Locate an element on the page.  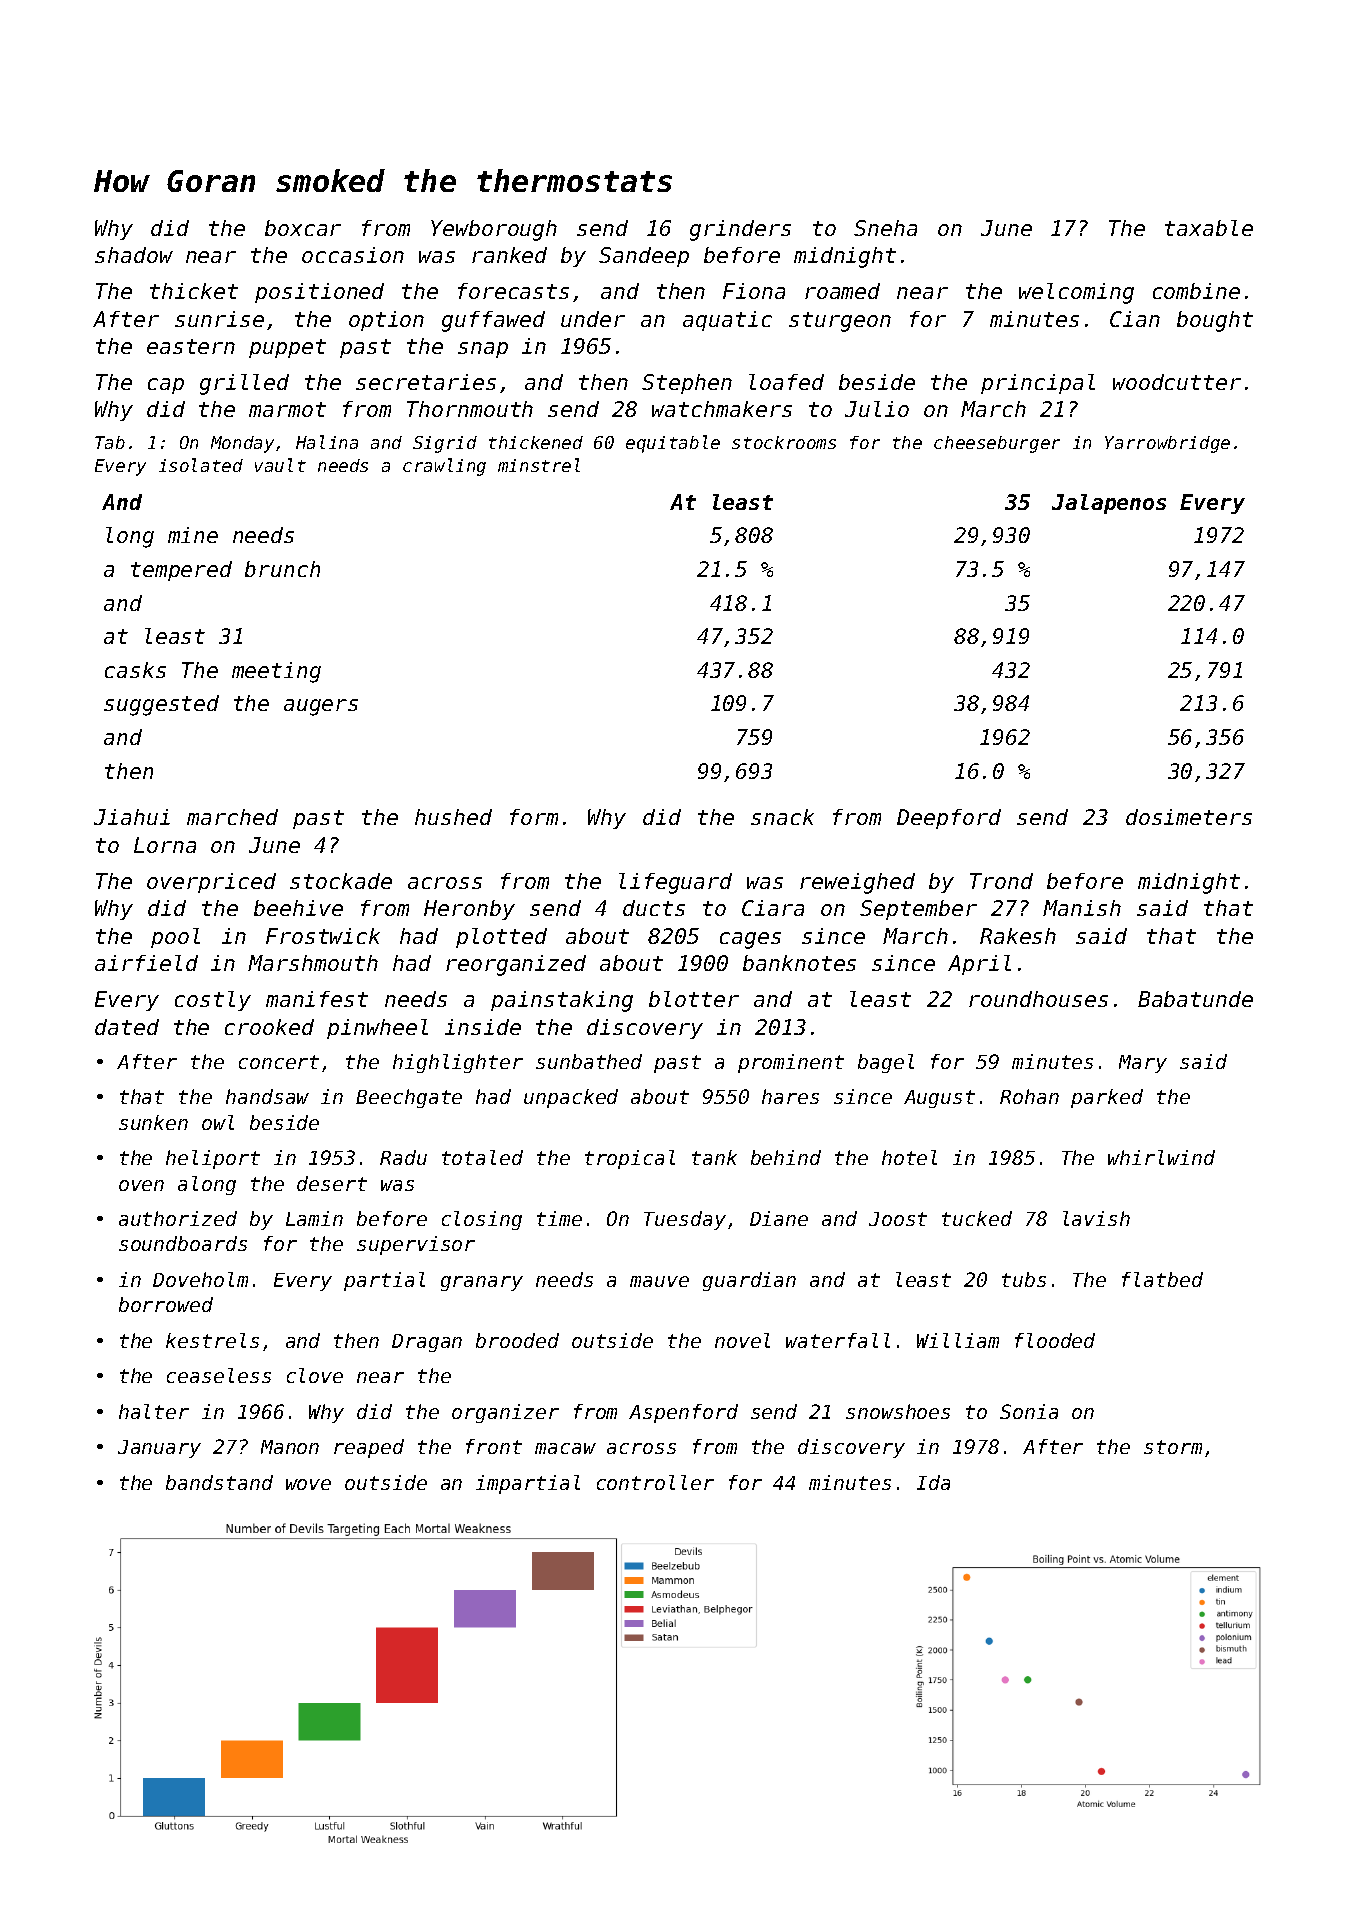
handsaw is located at coordinates (267, 1096).
